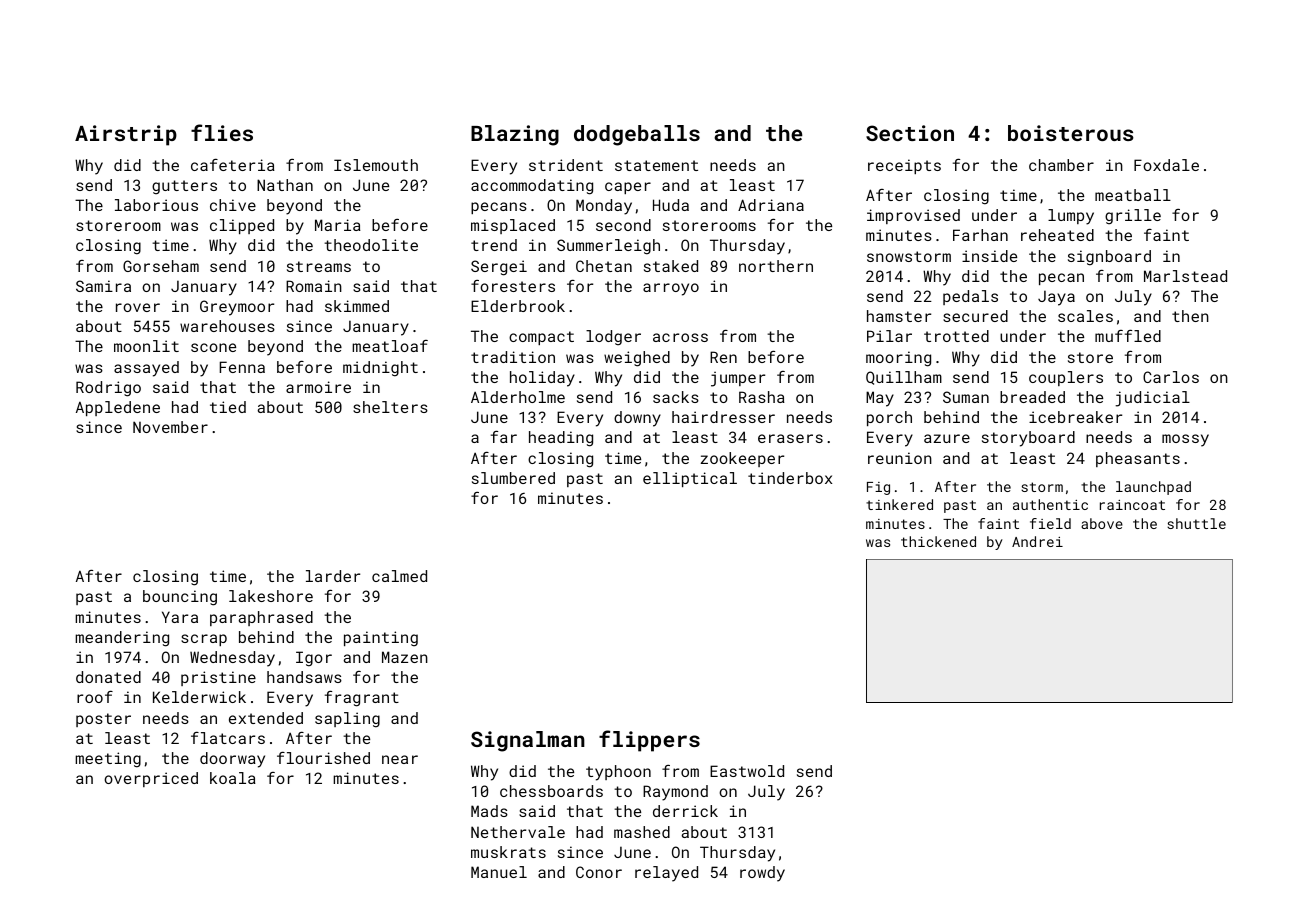 This screenshot has height=924, width=1308. What do you see at coordinates (151, 779) in the screenshot?
I see `overpriced` at bounding box center [151, 779].
